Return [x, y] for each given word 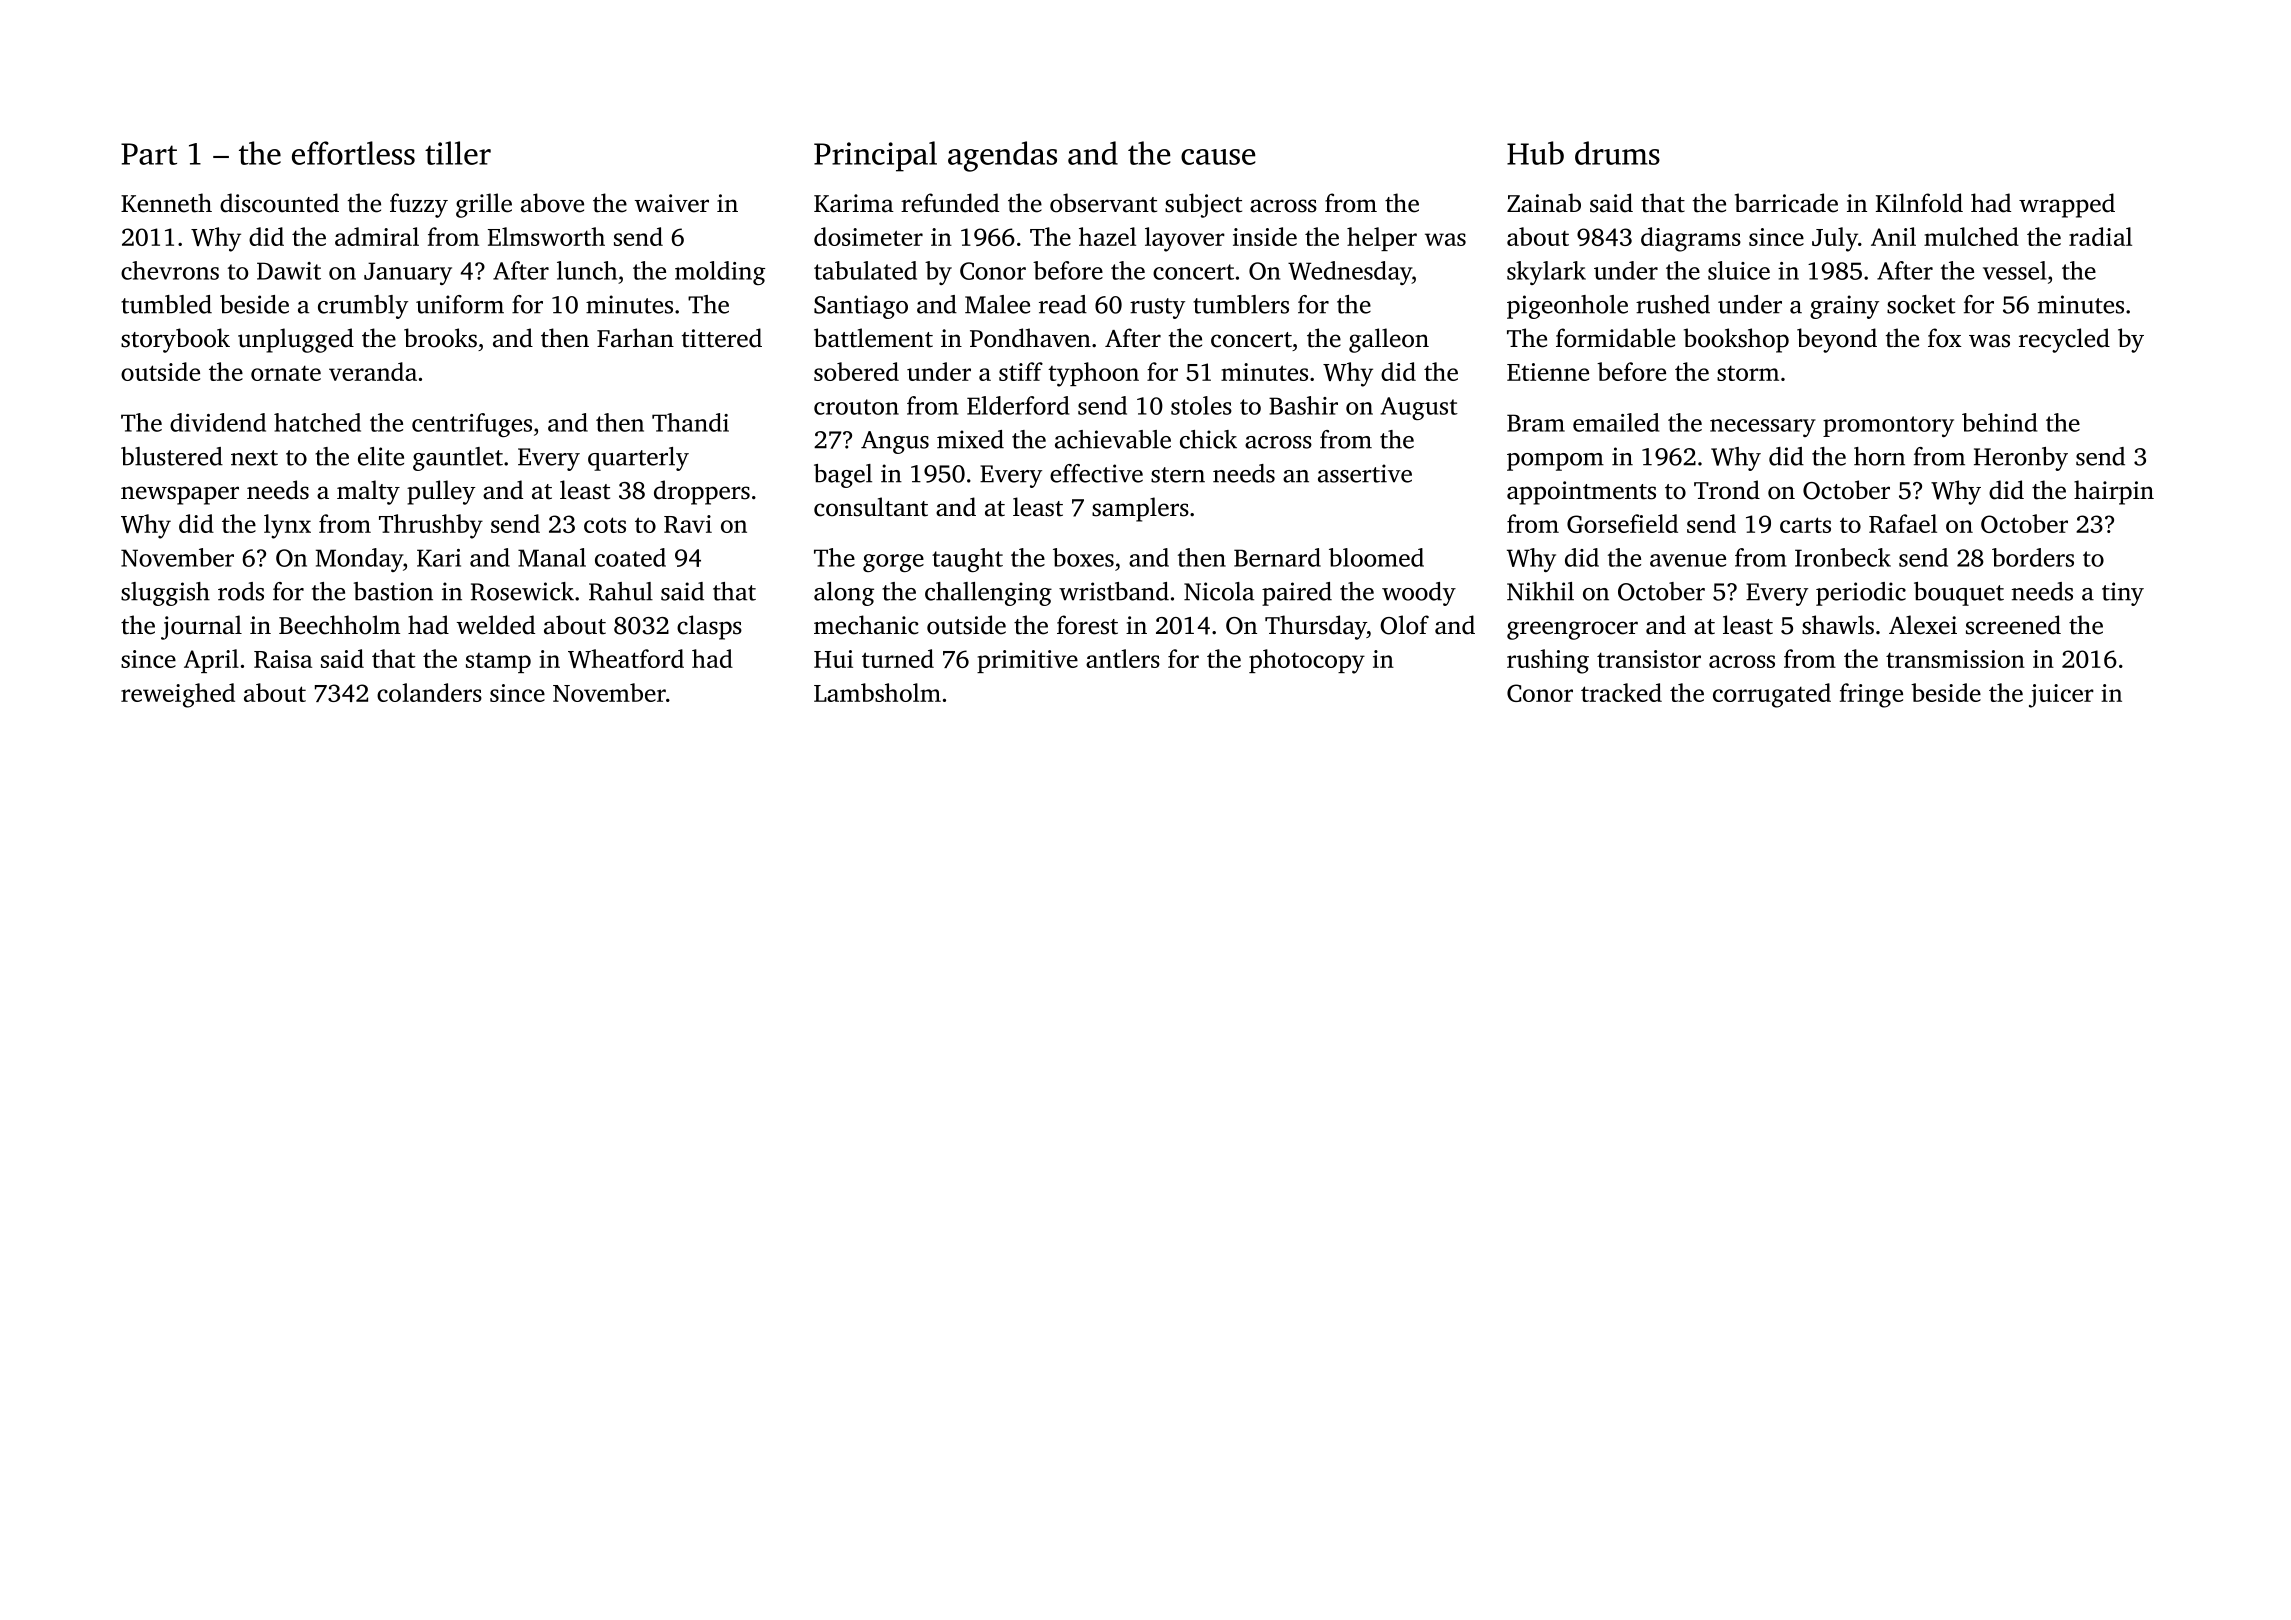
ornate [286, 373]
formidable [1615, 338]
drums [1617, 153]
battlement [873, 338]
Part [149, 154]
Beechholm [339, 625]
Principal [875, 156]
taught [967, 560]
